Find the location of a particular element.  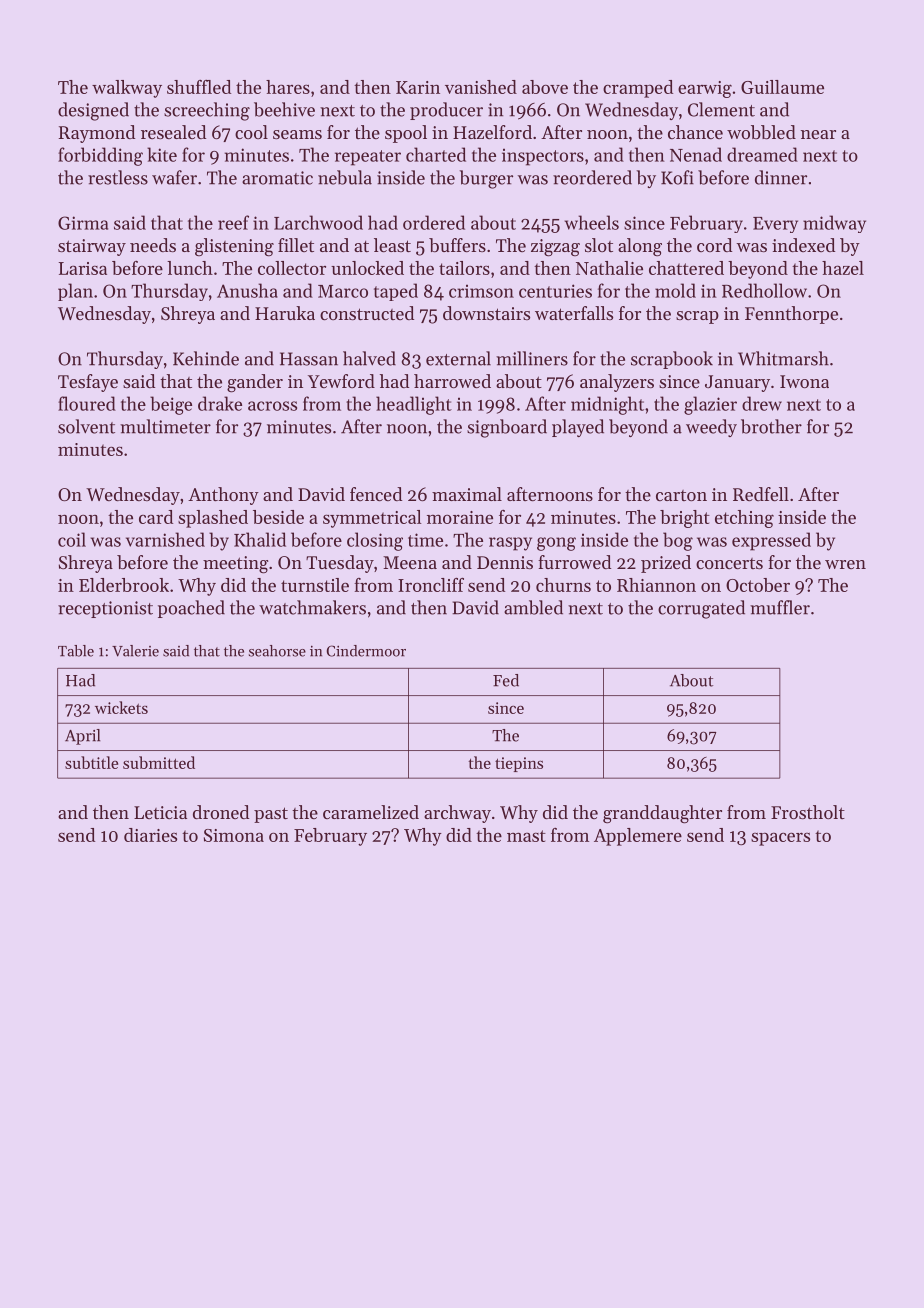

October is located at coordinates (758, 585).
